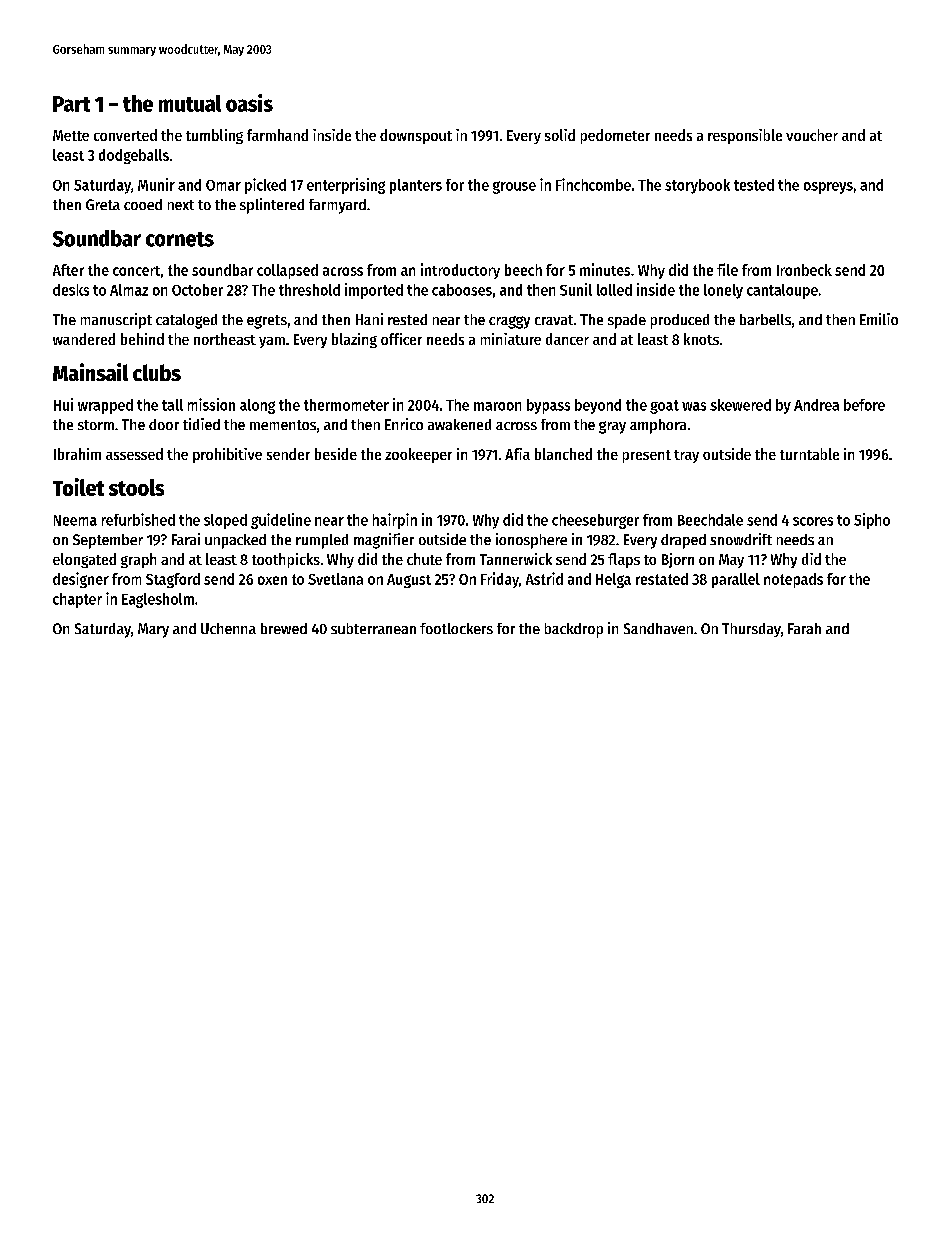 This document has width=952, height=1233. Describe the element at coordinates (228, 628) in the document. I see `Uchenna` at that location.
